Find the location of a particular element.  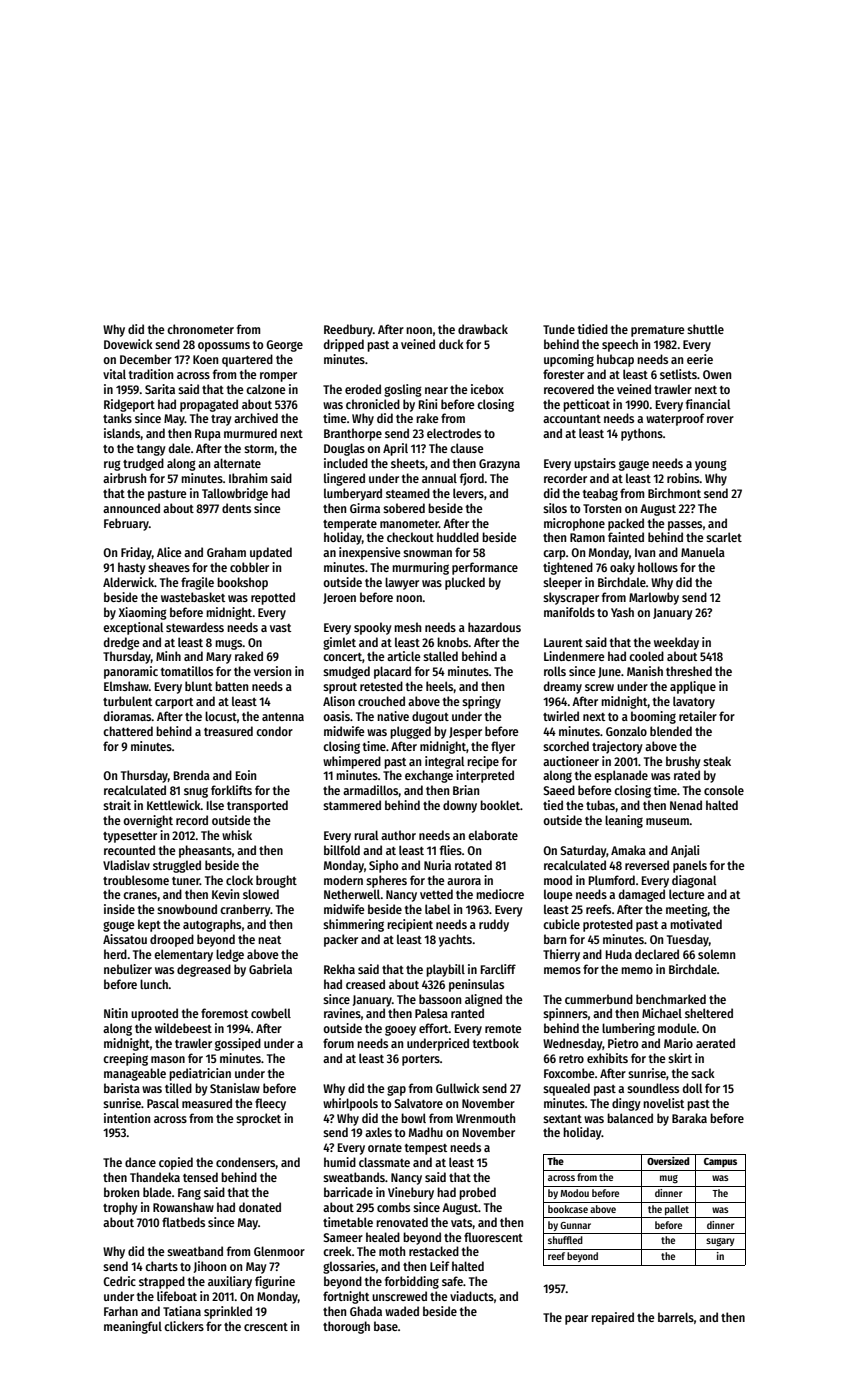

meeting is located at coordinates (687, 910).
